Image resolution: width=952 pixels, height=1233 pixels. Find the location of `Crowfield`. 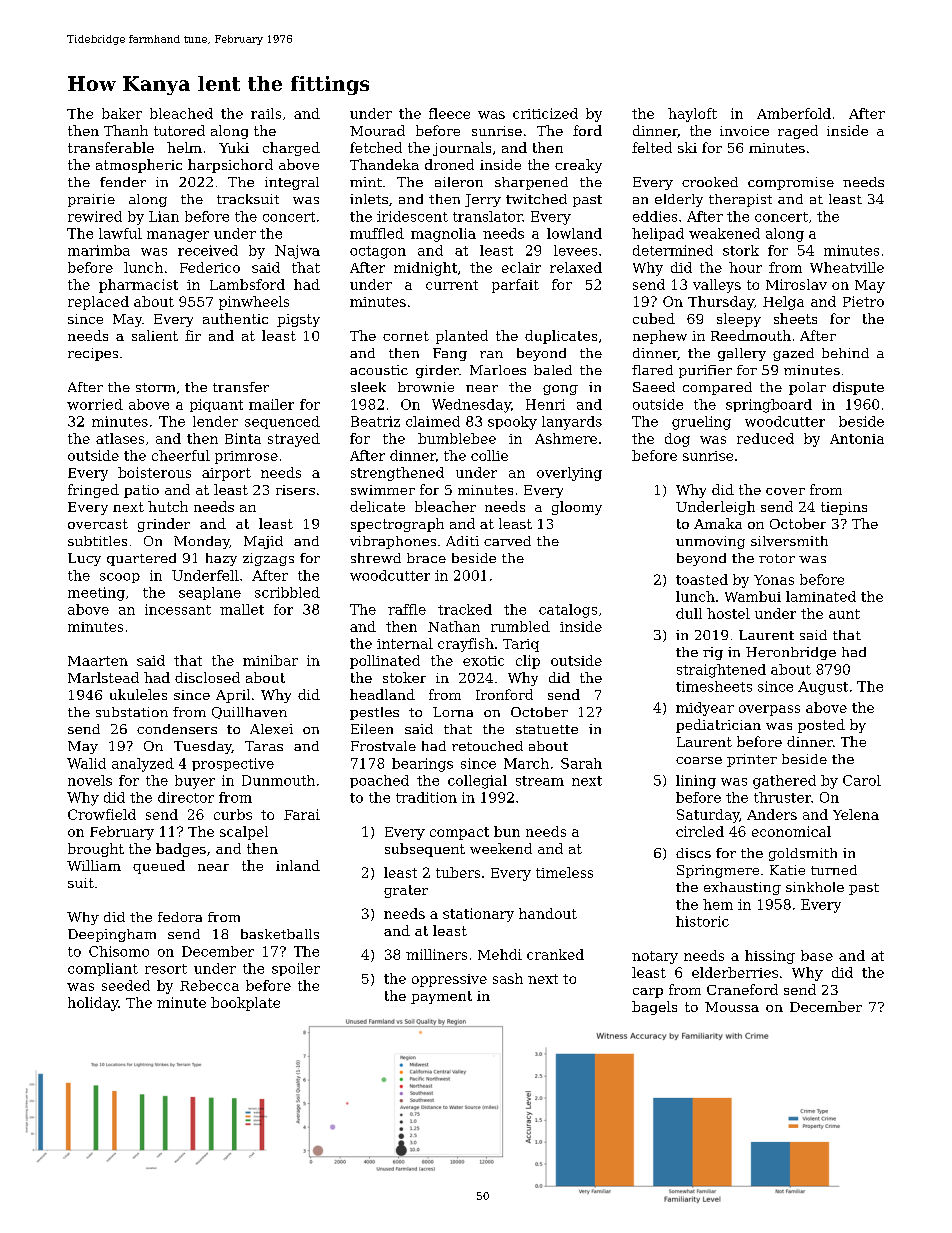

Crowfield is located at coordinates (102, 814).
